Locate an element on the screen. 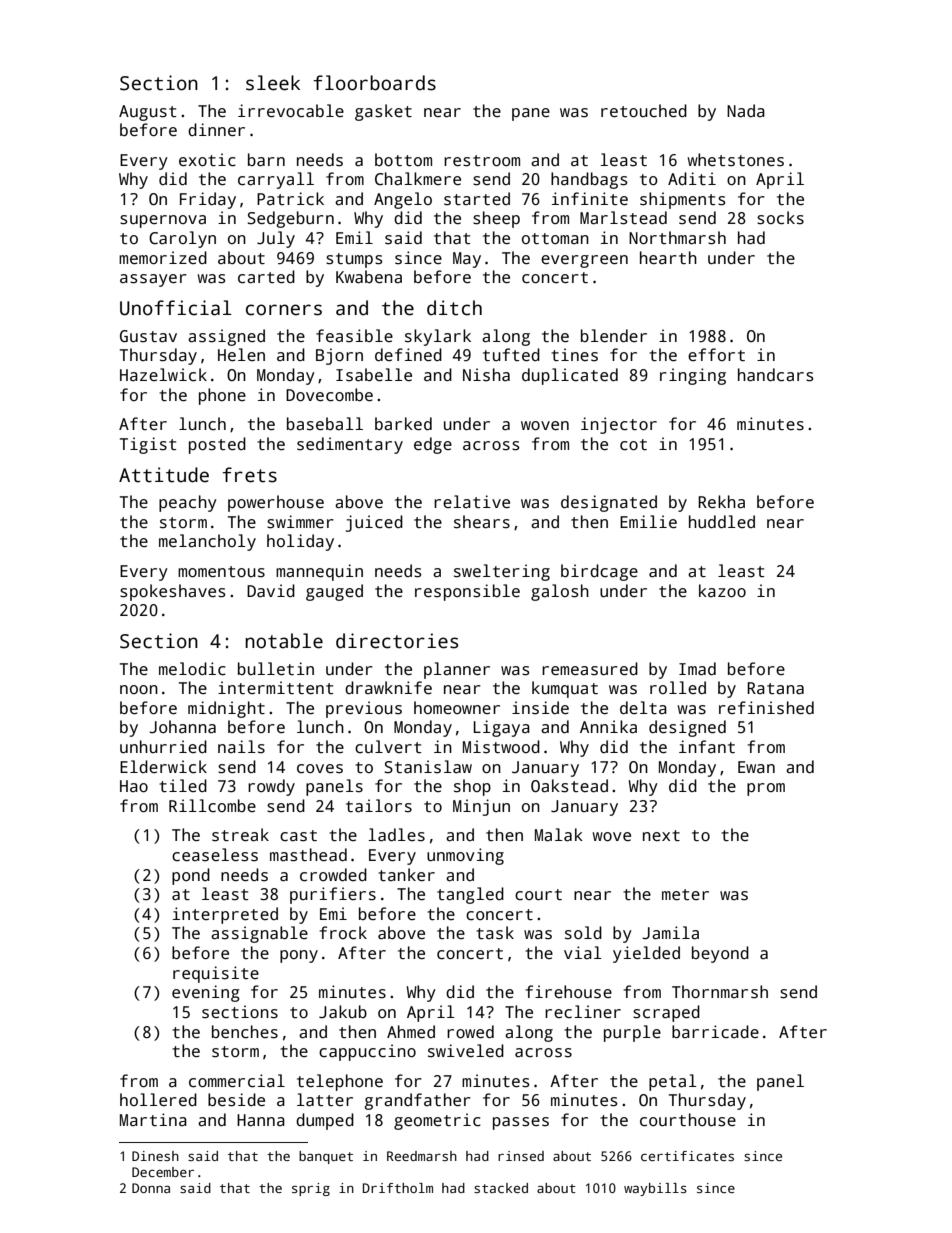 The image size is (952, 1233). Aditi is located at coordinates (692, 178).
